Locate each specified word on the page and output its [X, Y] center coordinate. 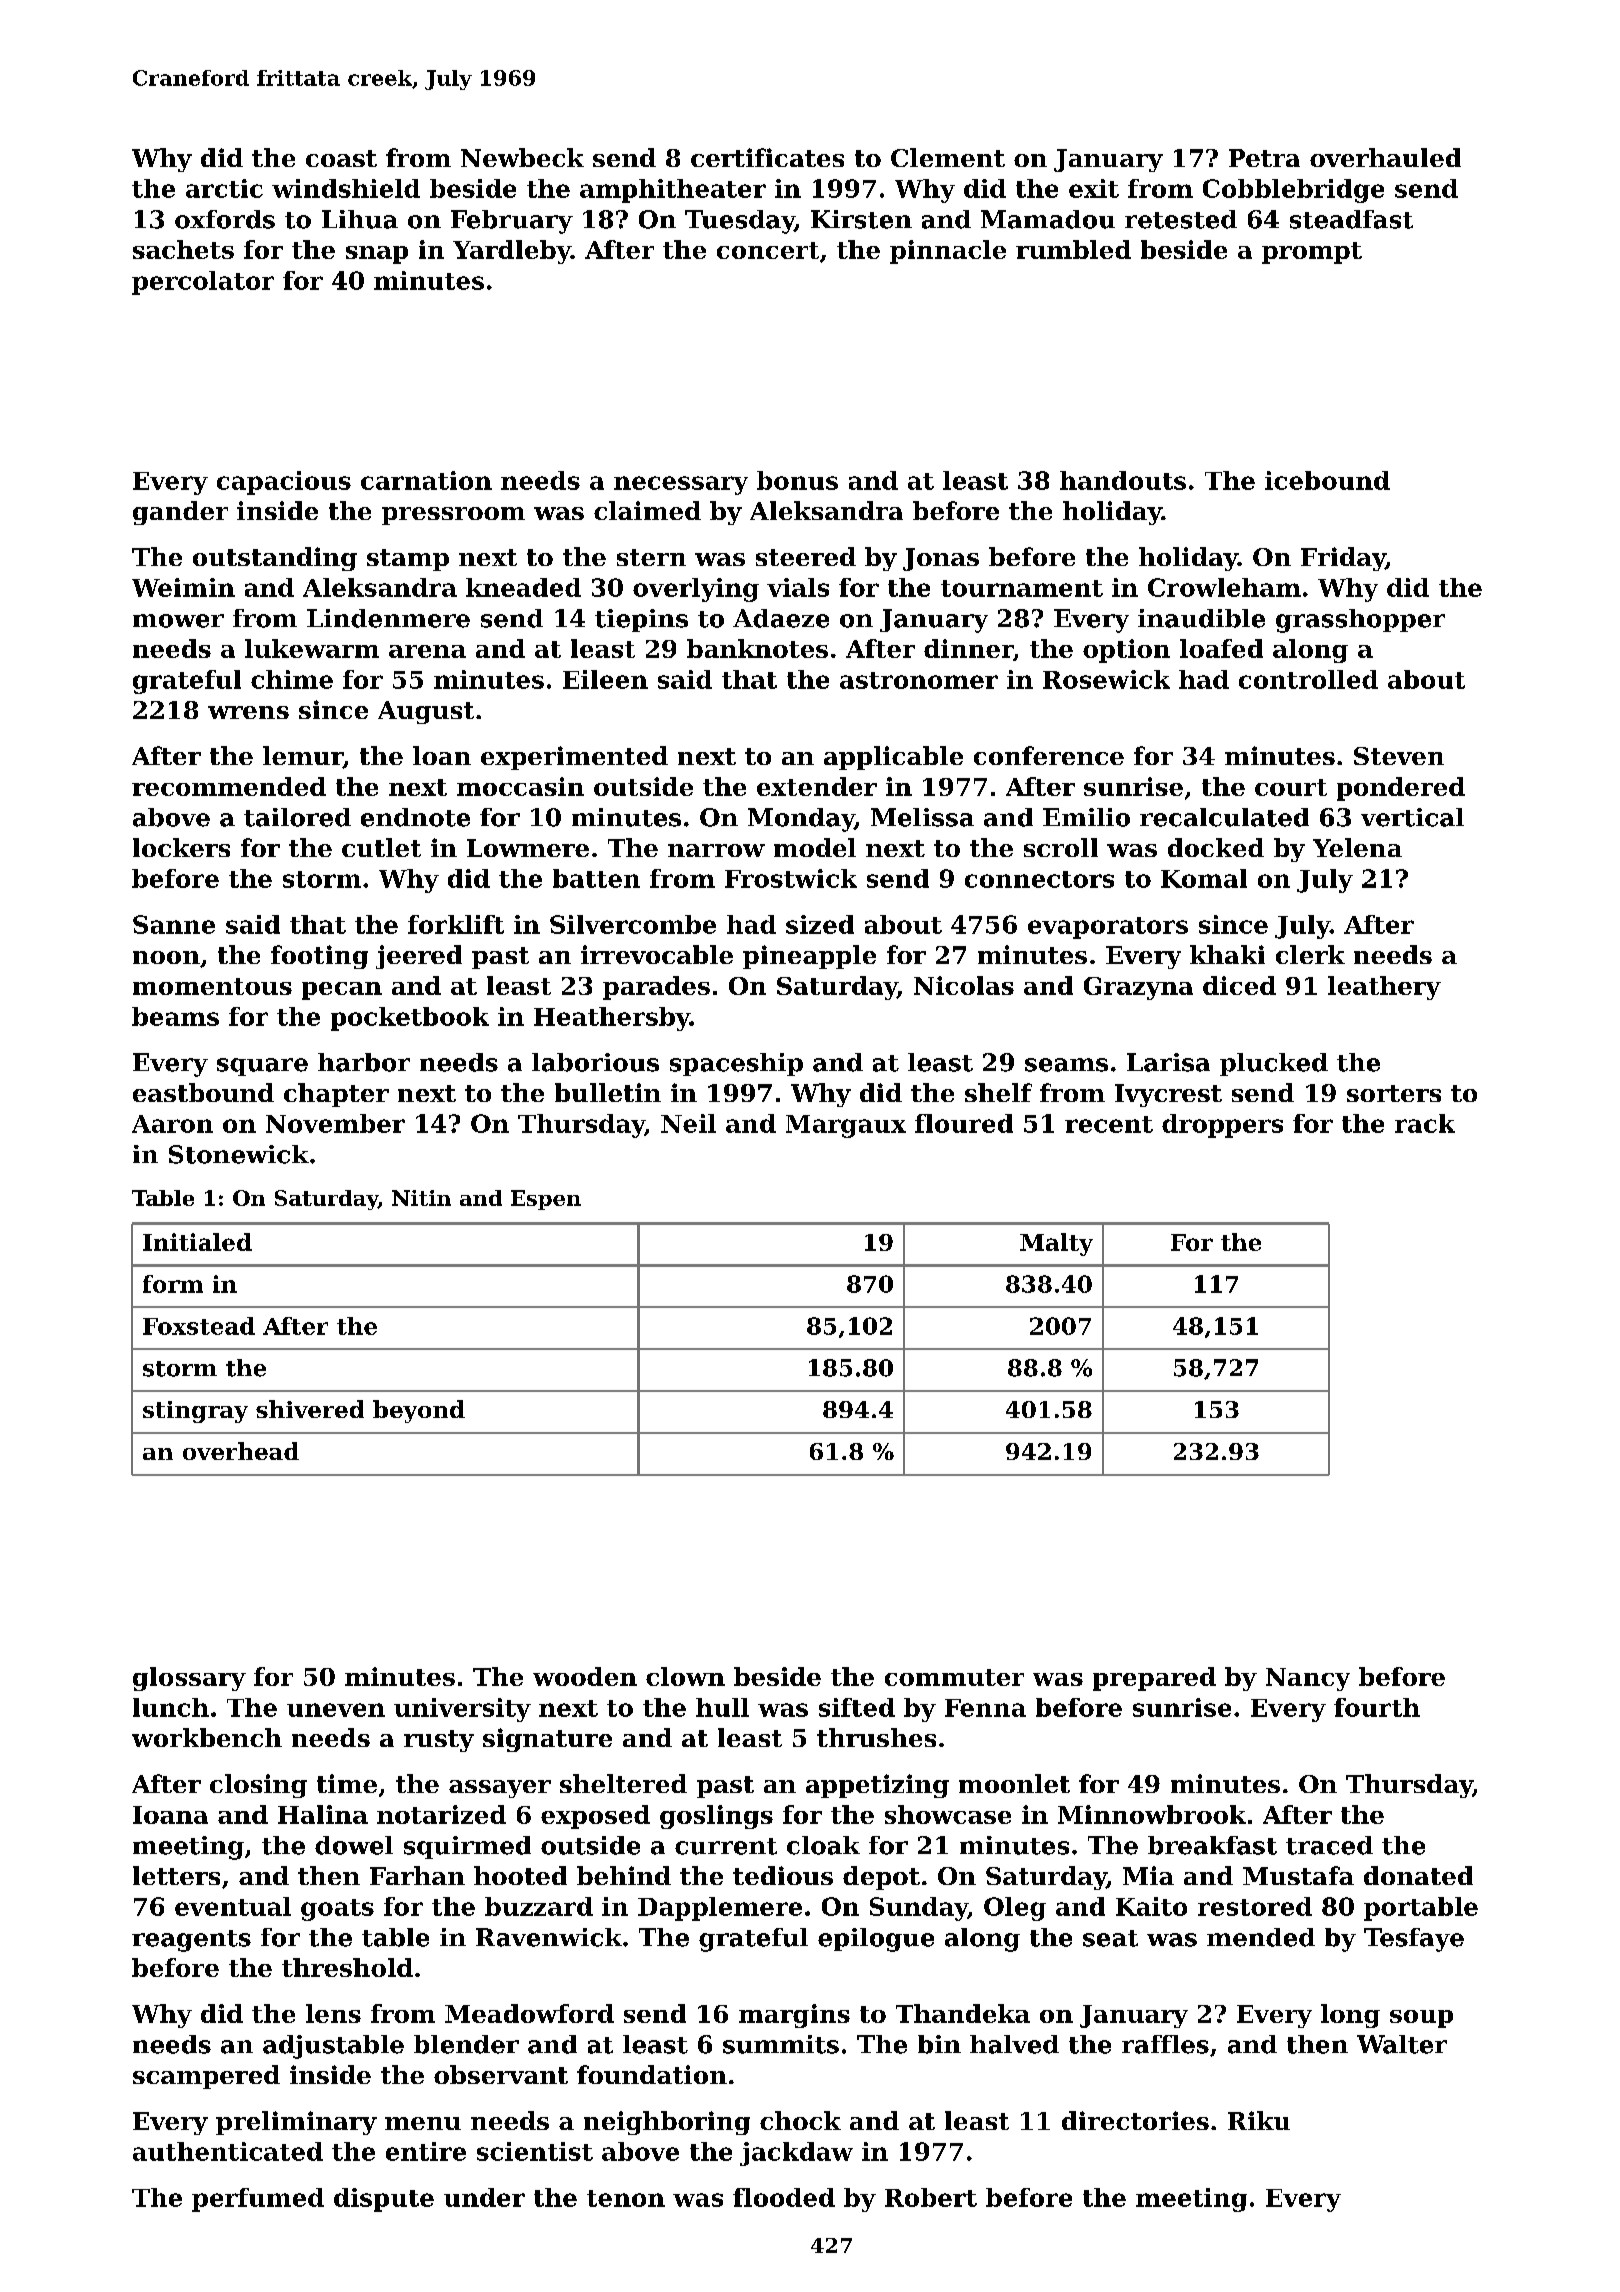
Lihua [360, 219]
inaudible [1201, 618]
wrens [248, 712]
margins [794, 2016]
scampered [206, 2077]
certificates [767, 157]
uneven [336, 1710]
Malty [1056, 1244]
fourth [1377, 1707]
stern [651, 557]
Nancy [1308, 1679]
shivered [310, 1409]
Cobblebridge [1293, 191]
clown [685, 1676]
